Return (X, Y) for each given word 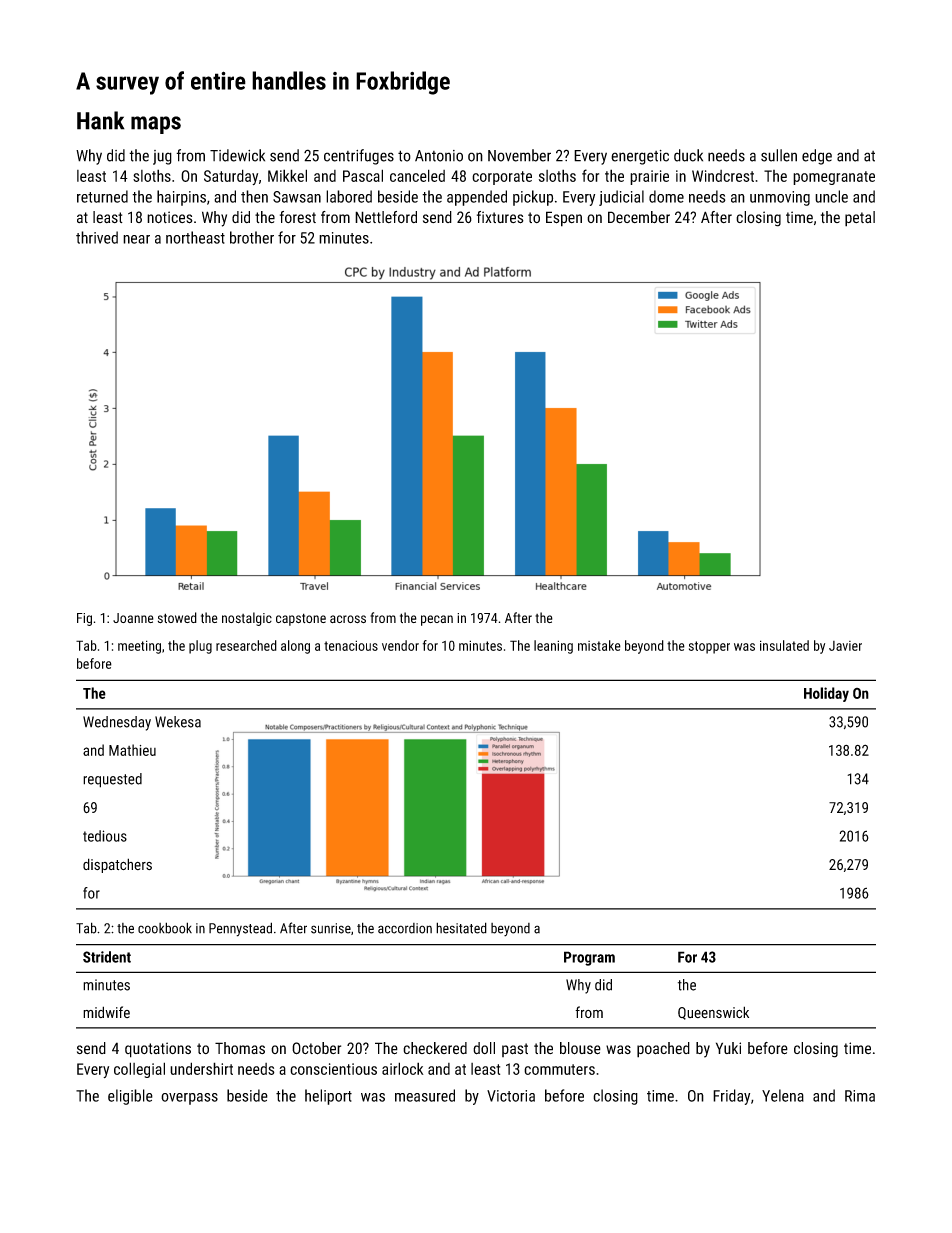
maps (156, 125)
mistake (599, 645)
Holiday (826, 694)
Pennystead (240, 929)
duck (688, 155)
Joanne (133, 618)
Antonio (439, 156)
